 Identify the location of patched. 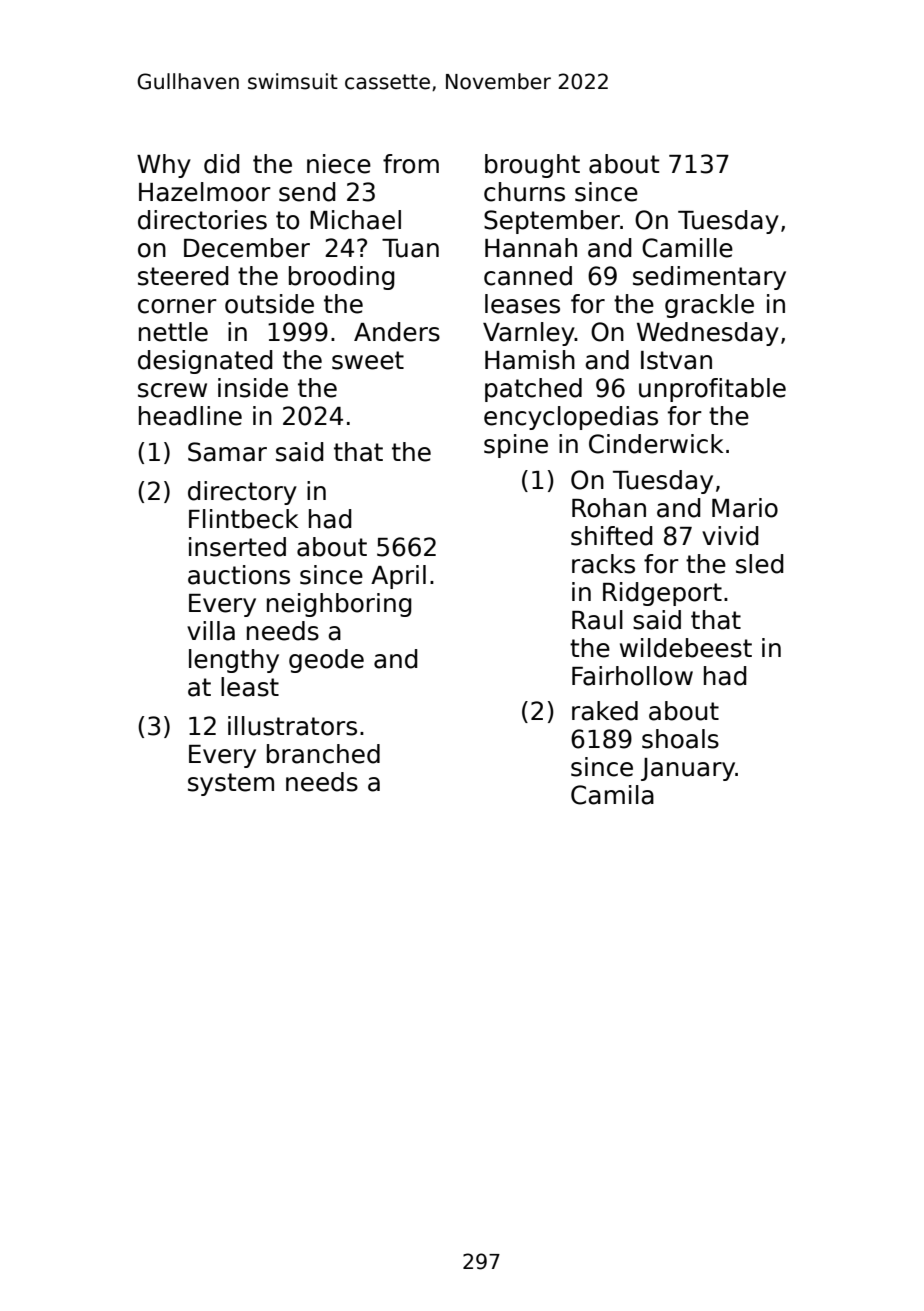
(533, 390).
